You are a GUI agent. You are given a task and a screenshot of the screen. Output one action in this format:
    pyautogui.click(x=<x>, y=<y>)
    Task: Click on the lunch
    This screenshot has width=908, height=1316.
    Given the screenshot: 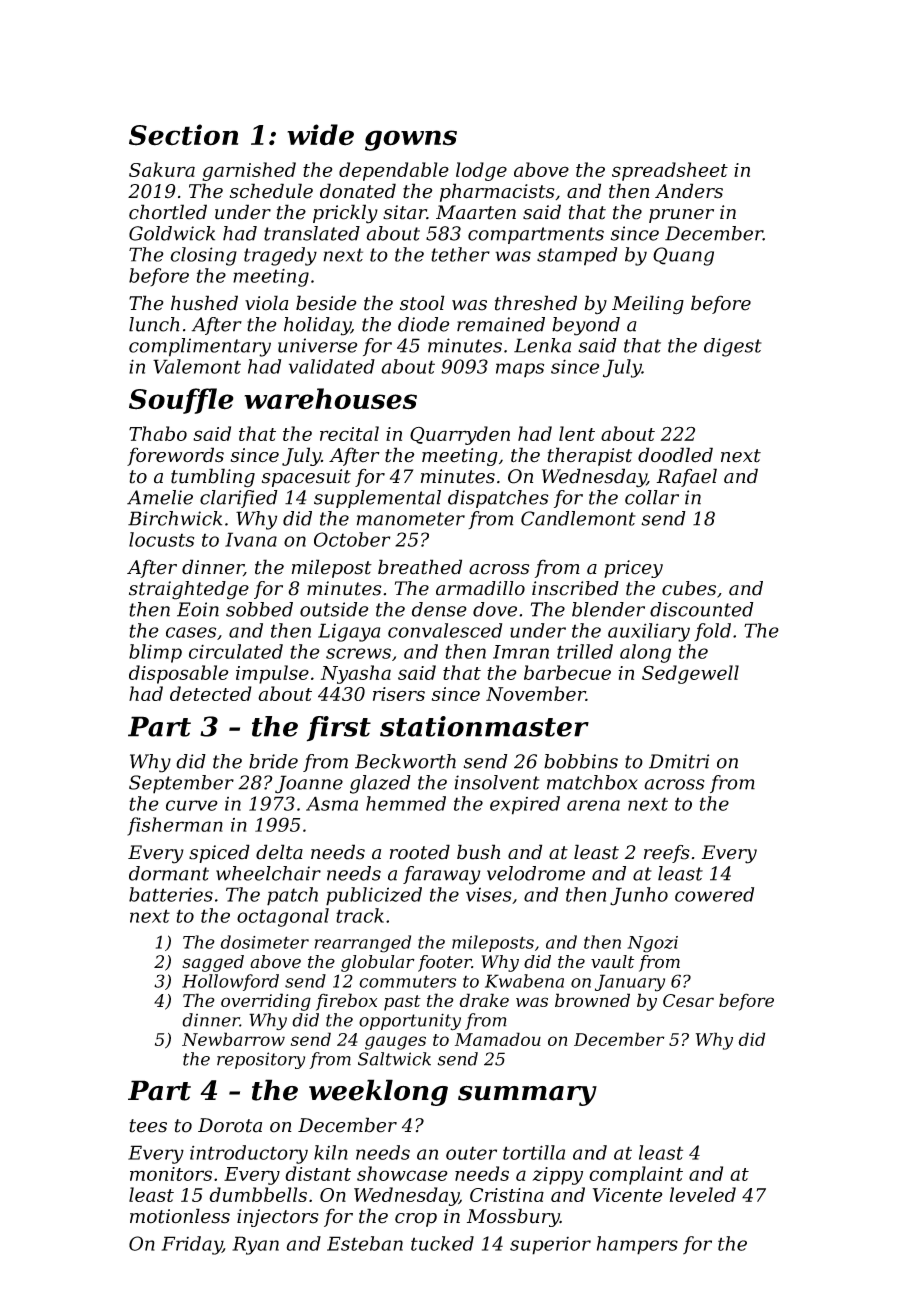 What is the action you would take?
    pyautogui.click(x=154, y=324)
